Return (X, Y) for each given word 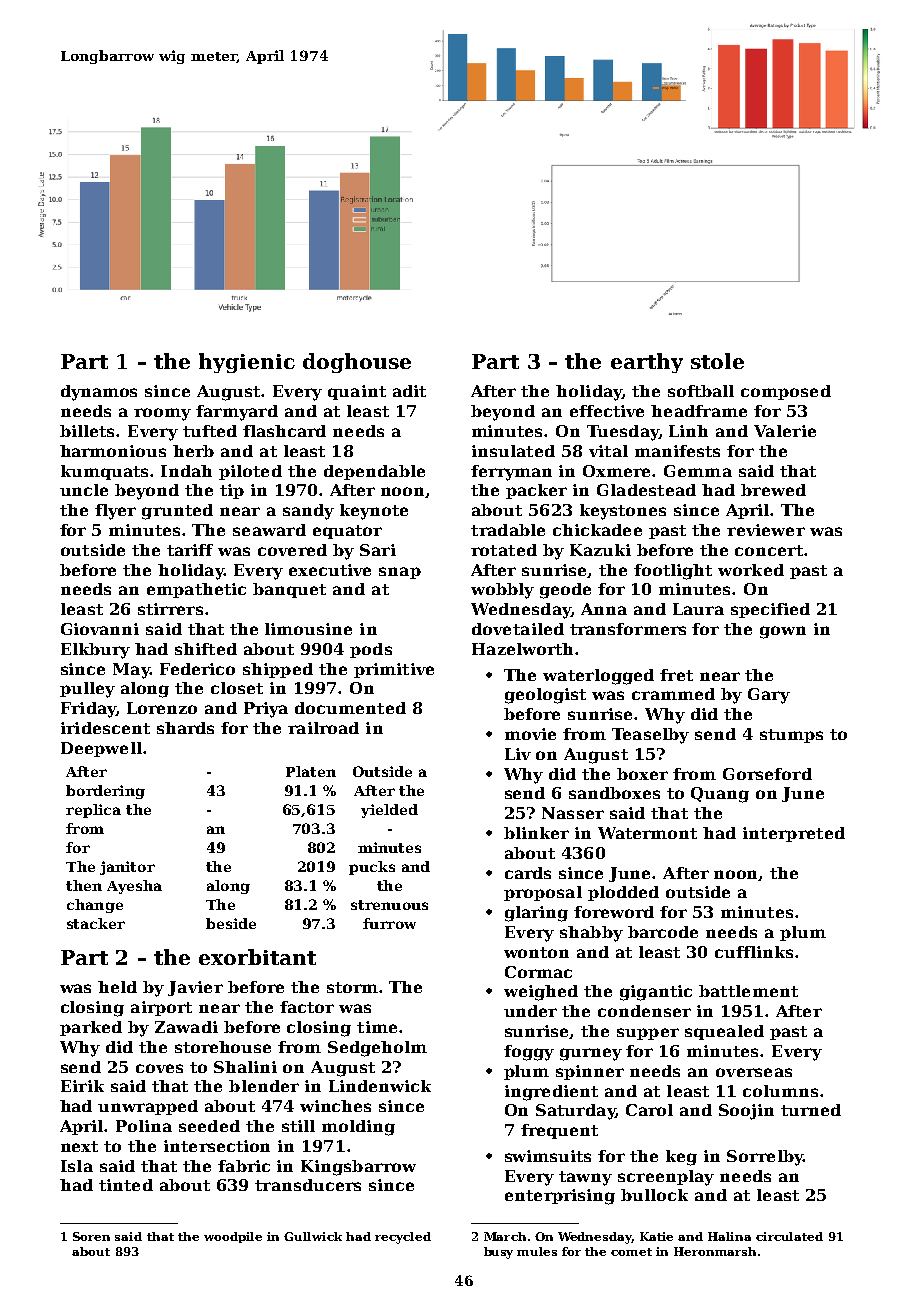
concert (769, 550)
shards (185, 728)
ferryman (511, 473)
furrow (389, 923)
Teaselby (650, 736)
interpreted (794, 834)
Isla (77, 1166)
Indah (186, 471)
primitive (394, 670)
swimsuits (548, 1156)
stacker (96, 923)
